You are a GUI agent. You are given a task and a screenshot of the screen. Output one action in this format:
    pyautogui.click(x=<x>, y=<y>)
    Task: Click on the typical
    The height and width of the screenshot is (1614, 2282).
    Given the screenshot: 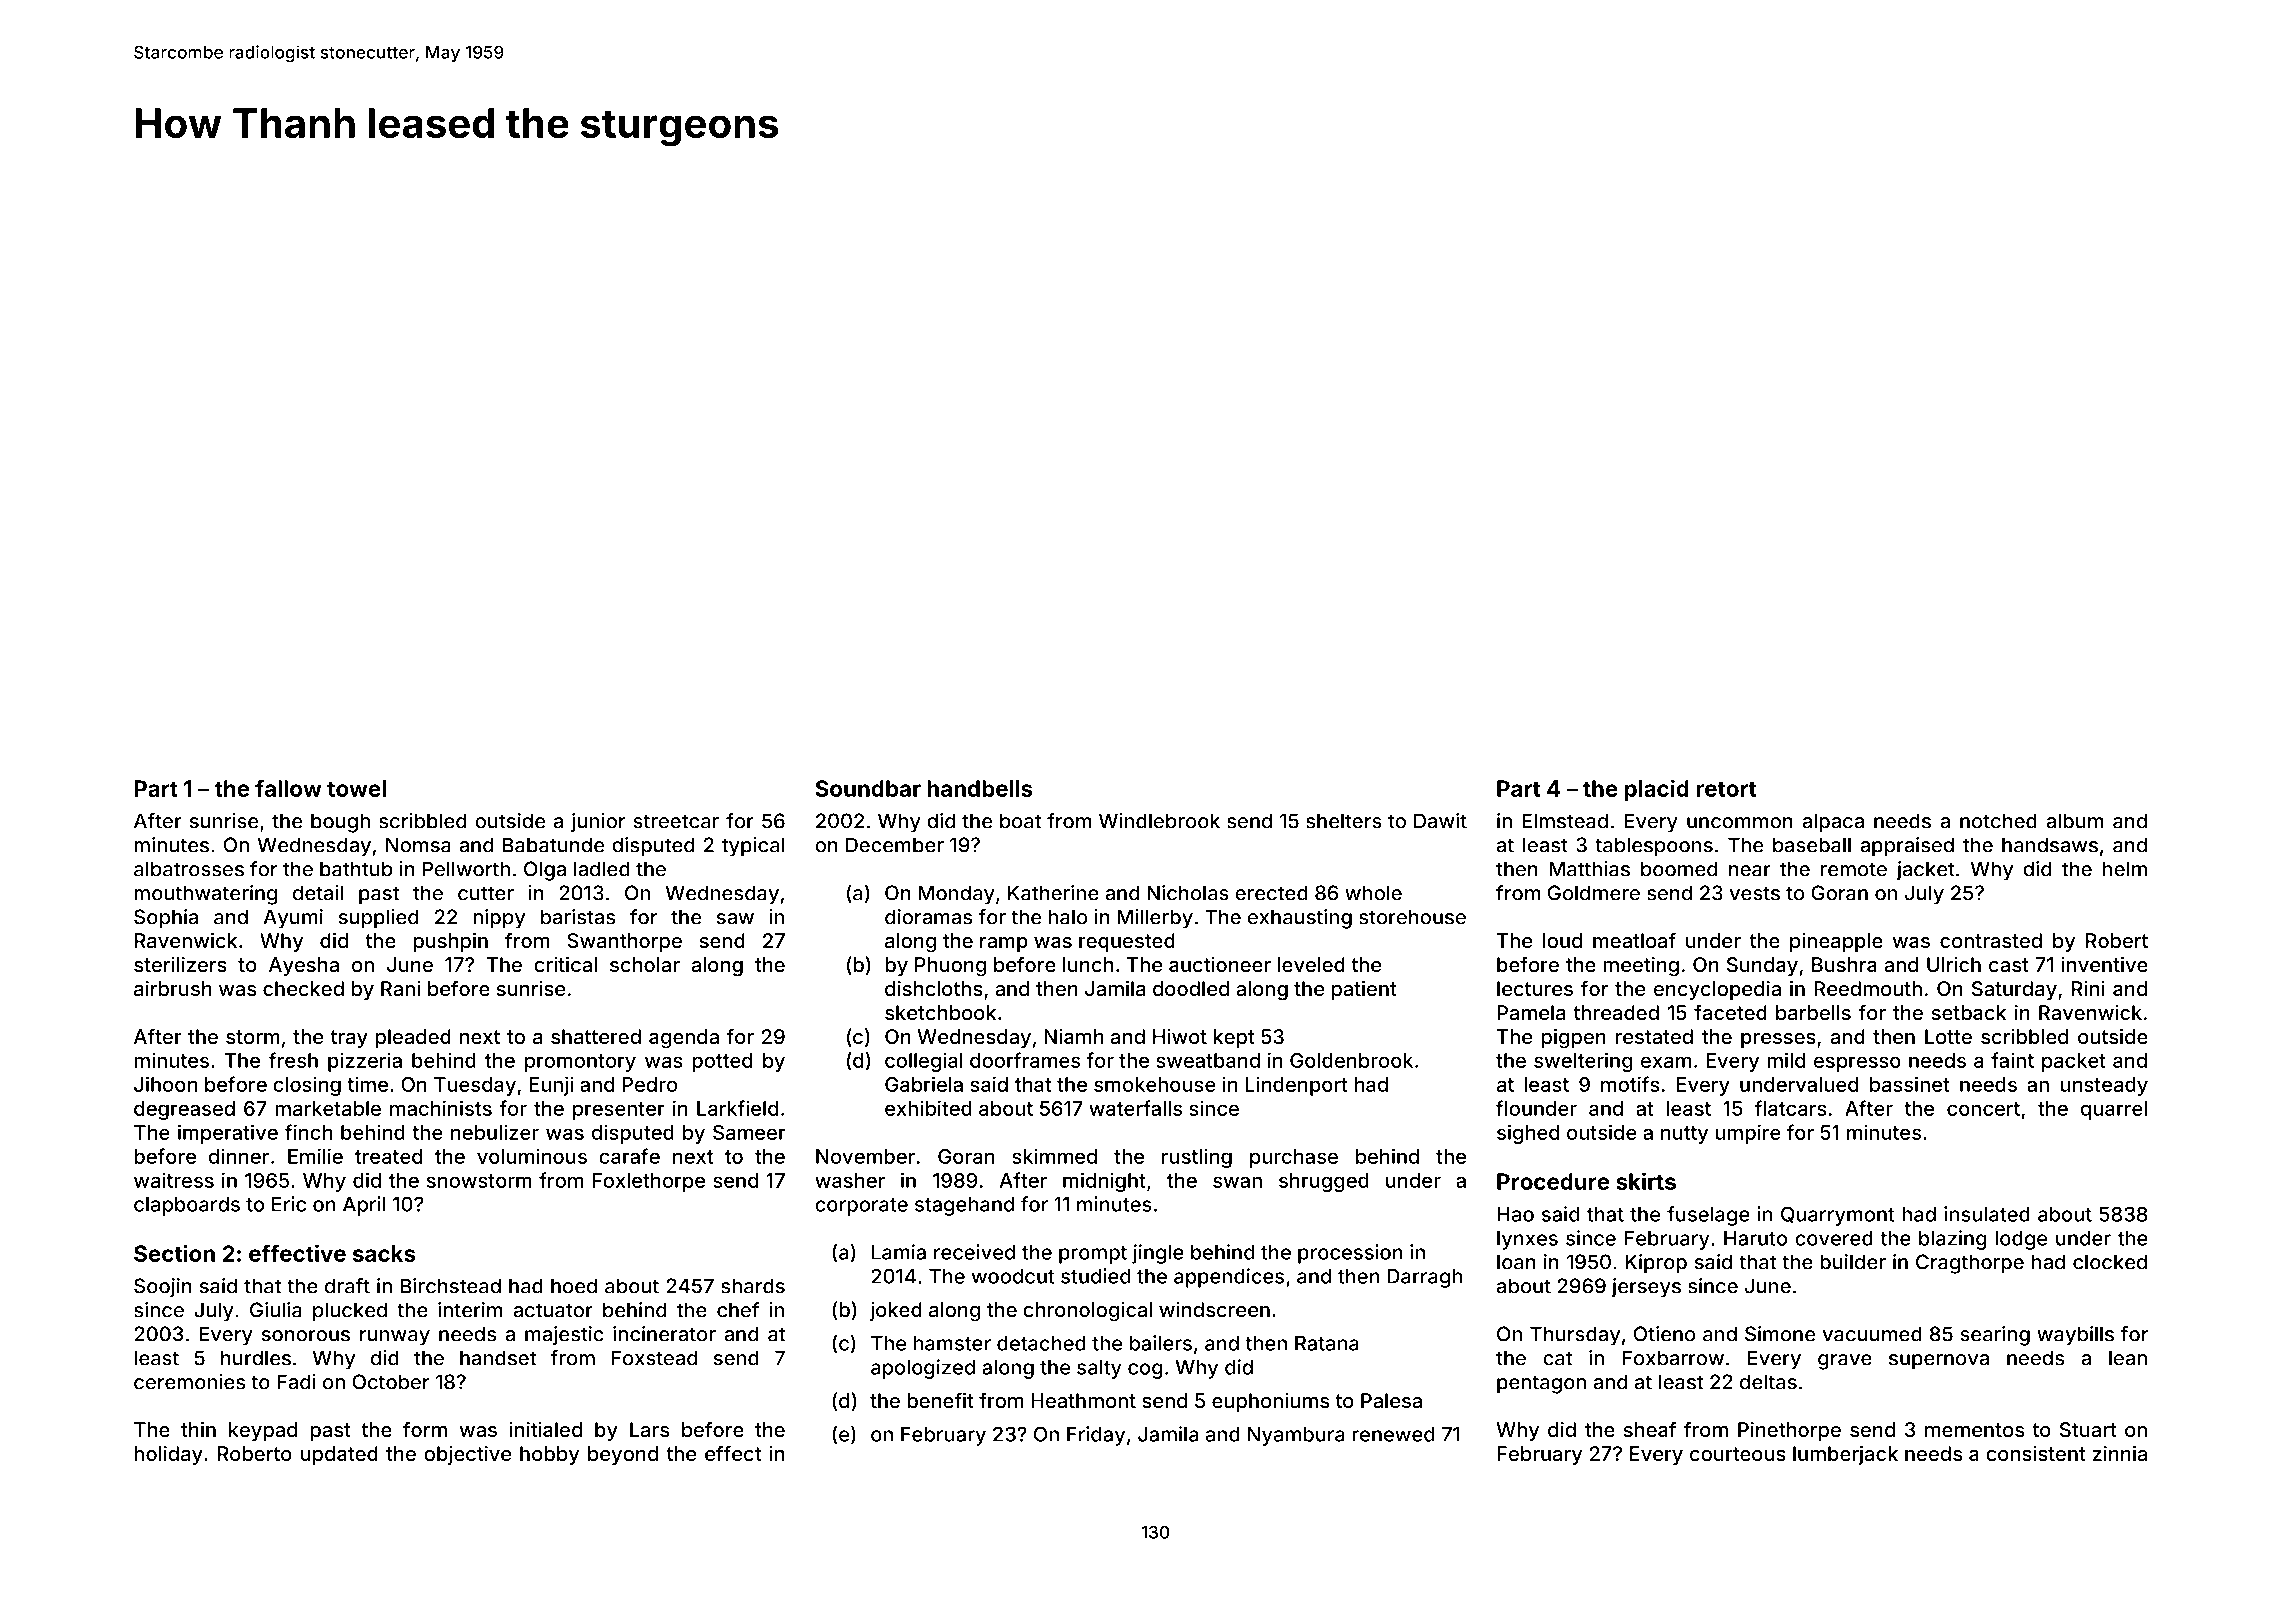 What is the action you would take?
    pyautogui.click(x=753, y=847)
